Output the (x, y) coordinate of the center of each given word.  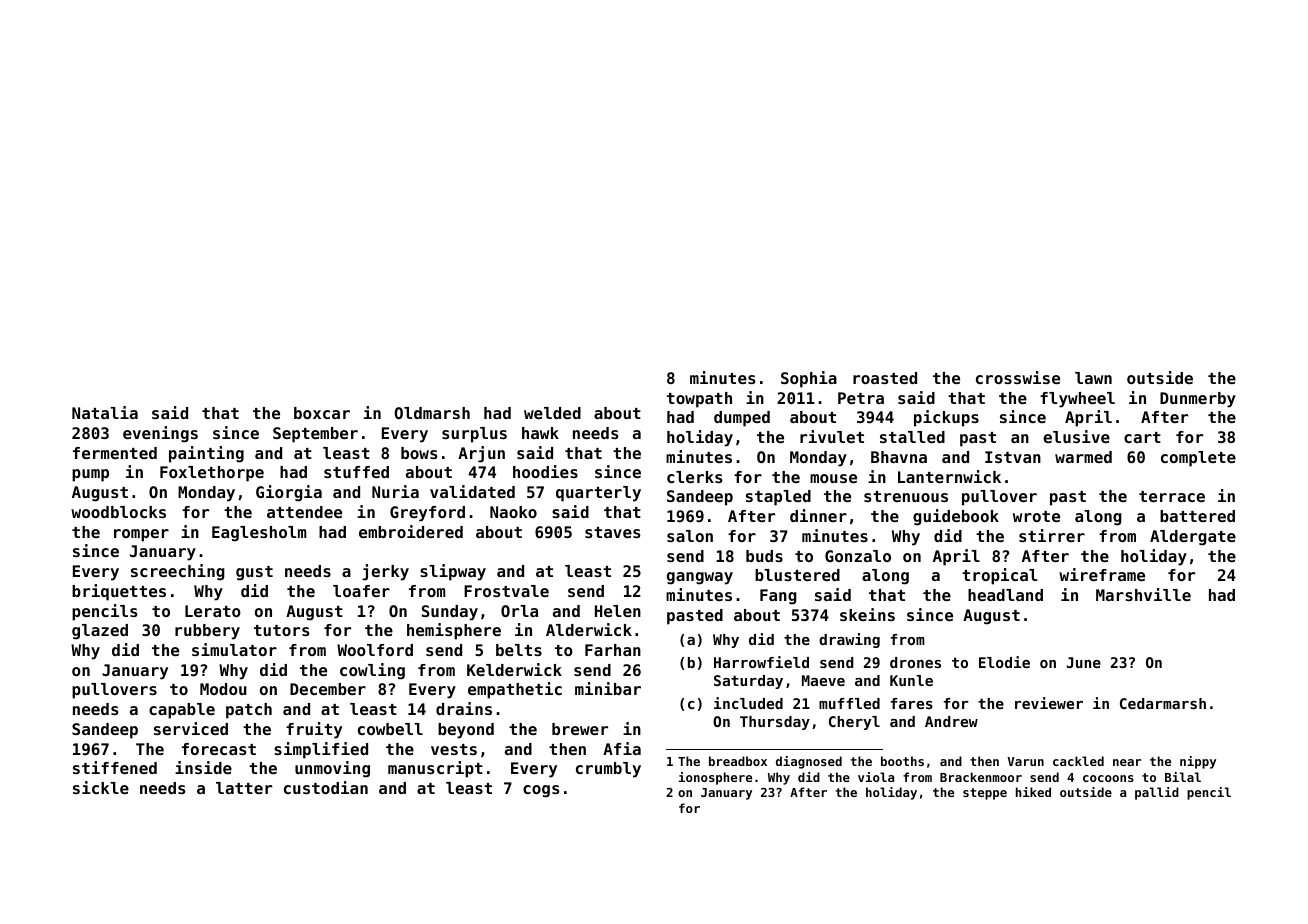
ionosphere (715, 778)
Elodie (1004, 662)
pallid (1157, 793)
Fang (778, 597)
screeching (178, 572)
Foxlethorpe (212, 474)
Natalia (105, 412)
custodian (326, 787)
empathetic (515, 690)
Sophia (809, 379)
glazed (100, 632)
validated (472, 491)
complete (1198, 459)
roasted (885, 378)
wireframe (1102, 574)
